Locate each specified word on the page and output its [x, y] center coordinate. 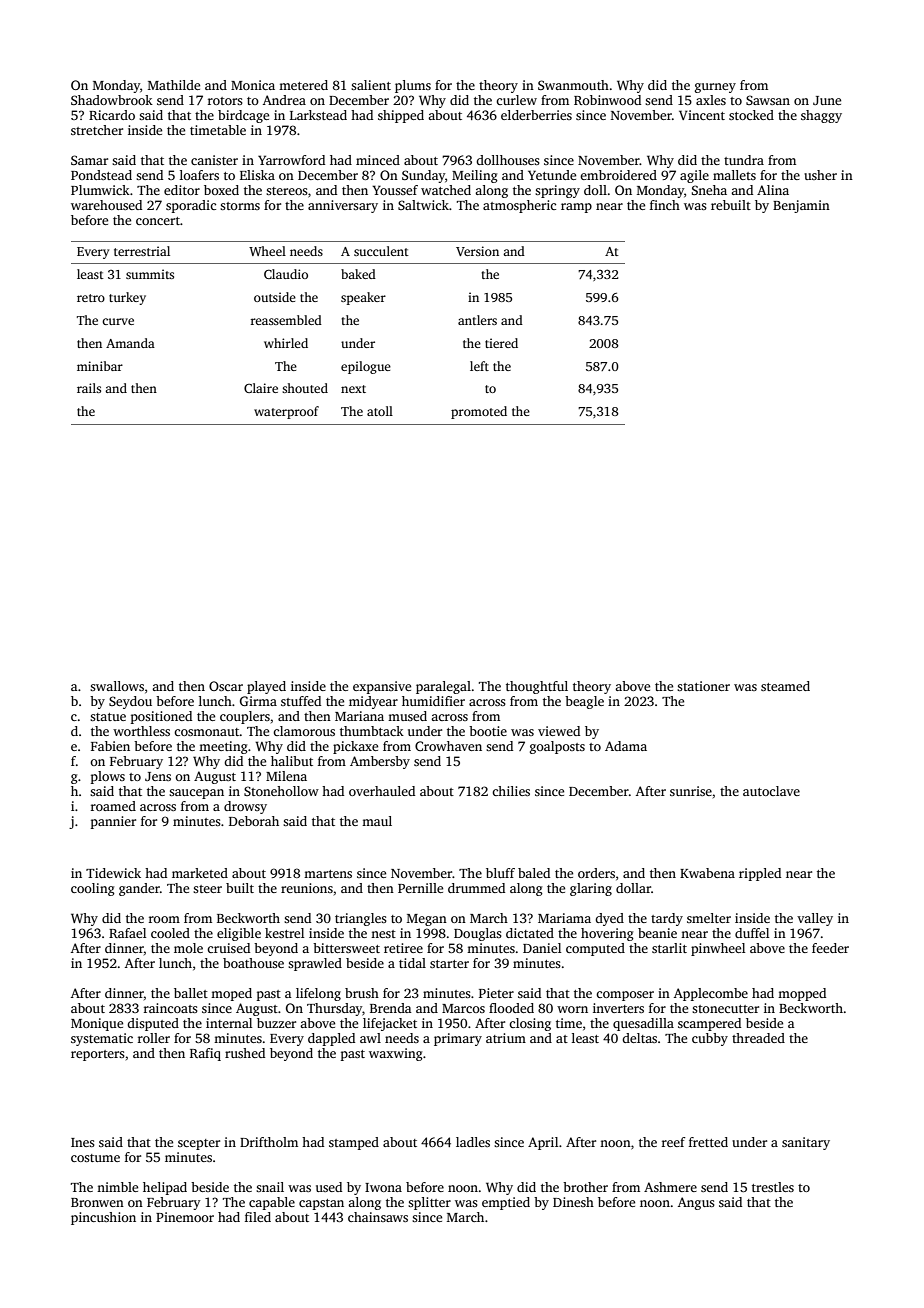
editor [182, 190]
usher [820, 175]
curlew [516, 100]
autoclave [771, 791]
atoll [380, 411]
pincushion [103, 1218]
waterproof [286, 412]
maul [377, 821]
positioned [161, 717]
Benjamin [801, 206]
